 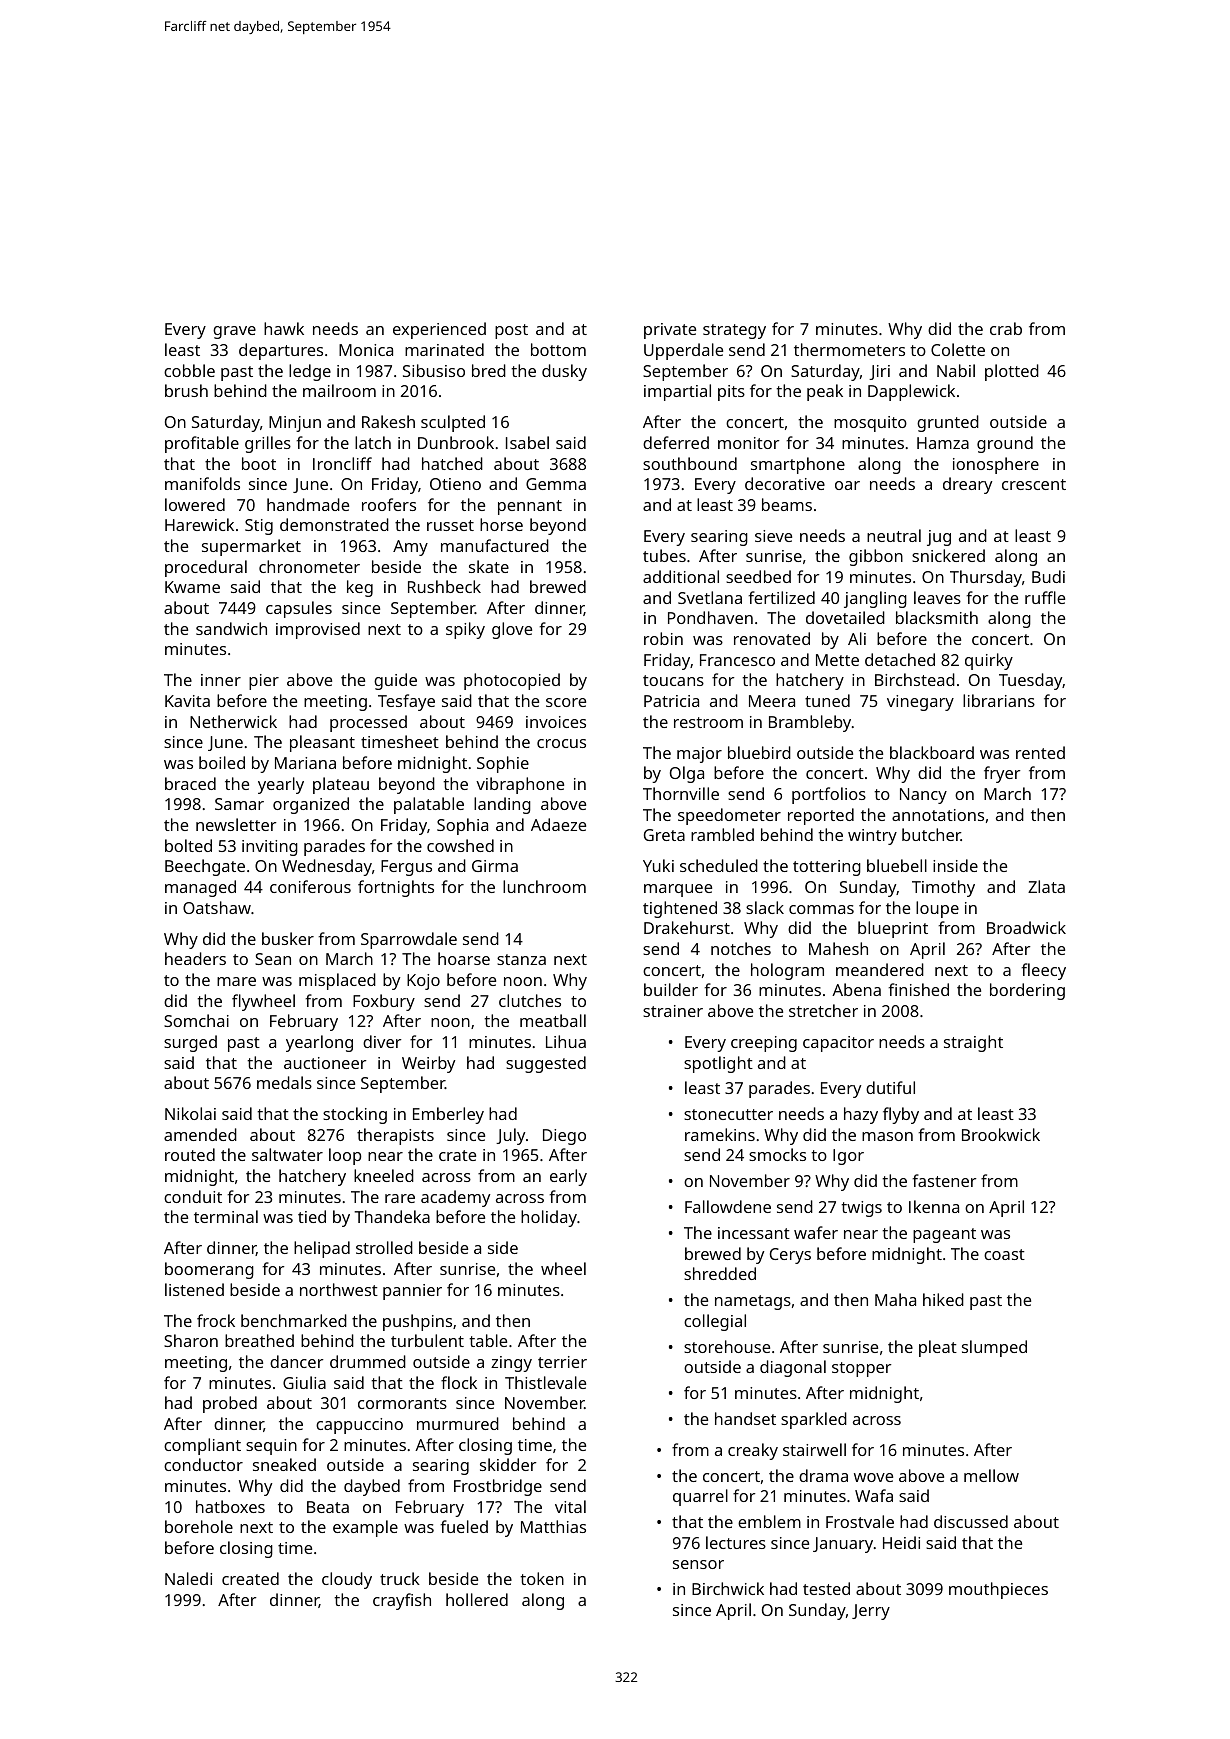 What do you see at coordinates (1006, 328) in the image?
I see `crab` at bounding box center [1006, 328].
